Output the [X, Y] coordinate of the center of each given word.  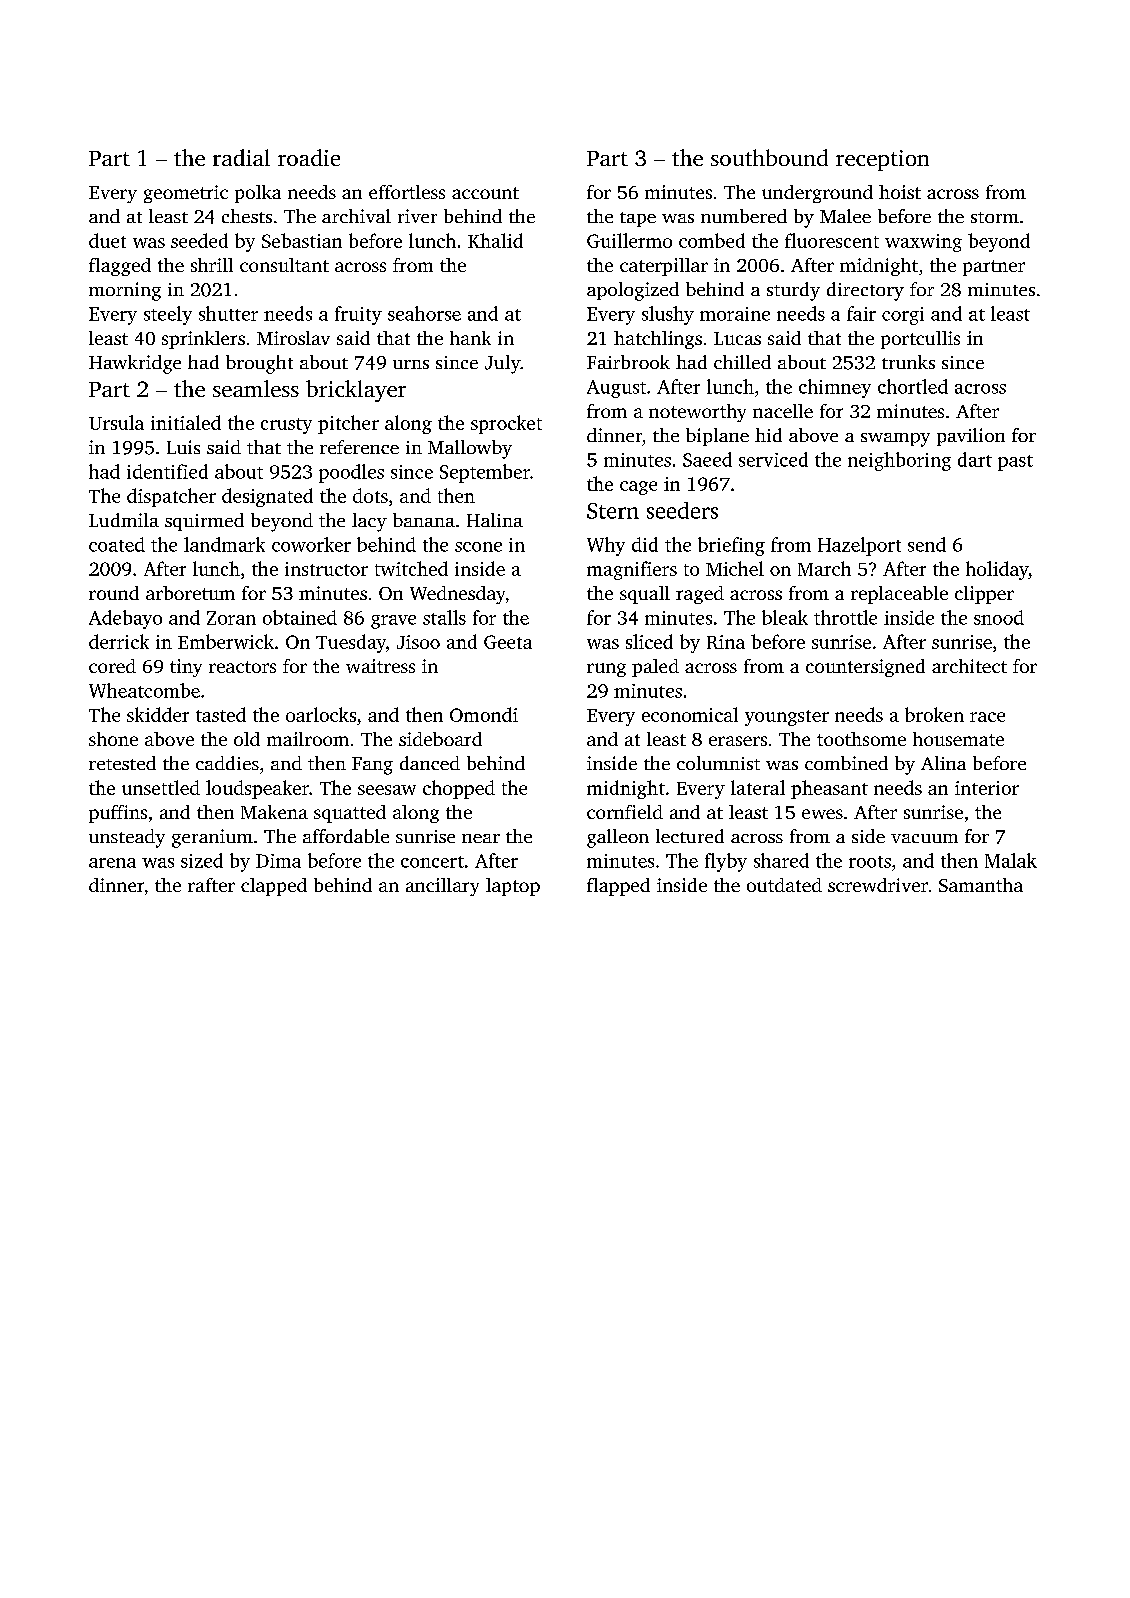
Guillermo [629, 240]
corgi [903, 316]
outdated [784, 885]
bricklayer [356, 391]
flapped [618, 887]
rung [606, 670]
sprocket [506, 424]
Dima [278, 861]
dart [975, 459]
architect [969, 666]
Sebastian [302, 240]
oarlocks [321, 714]
